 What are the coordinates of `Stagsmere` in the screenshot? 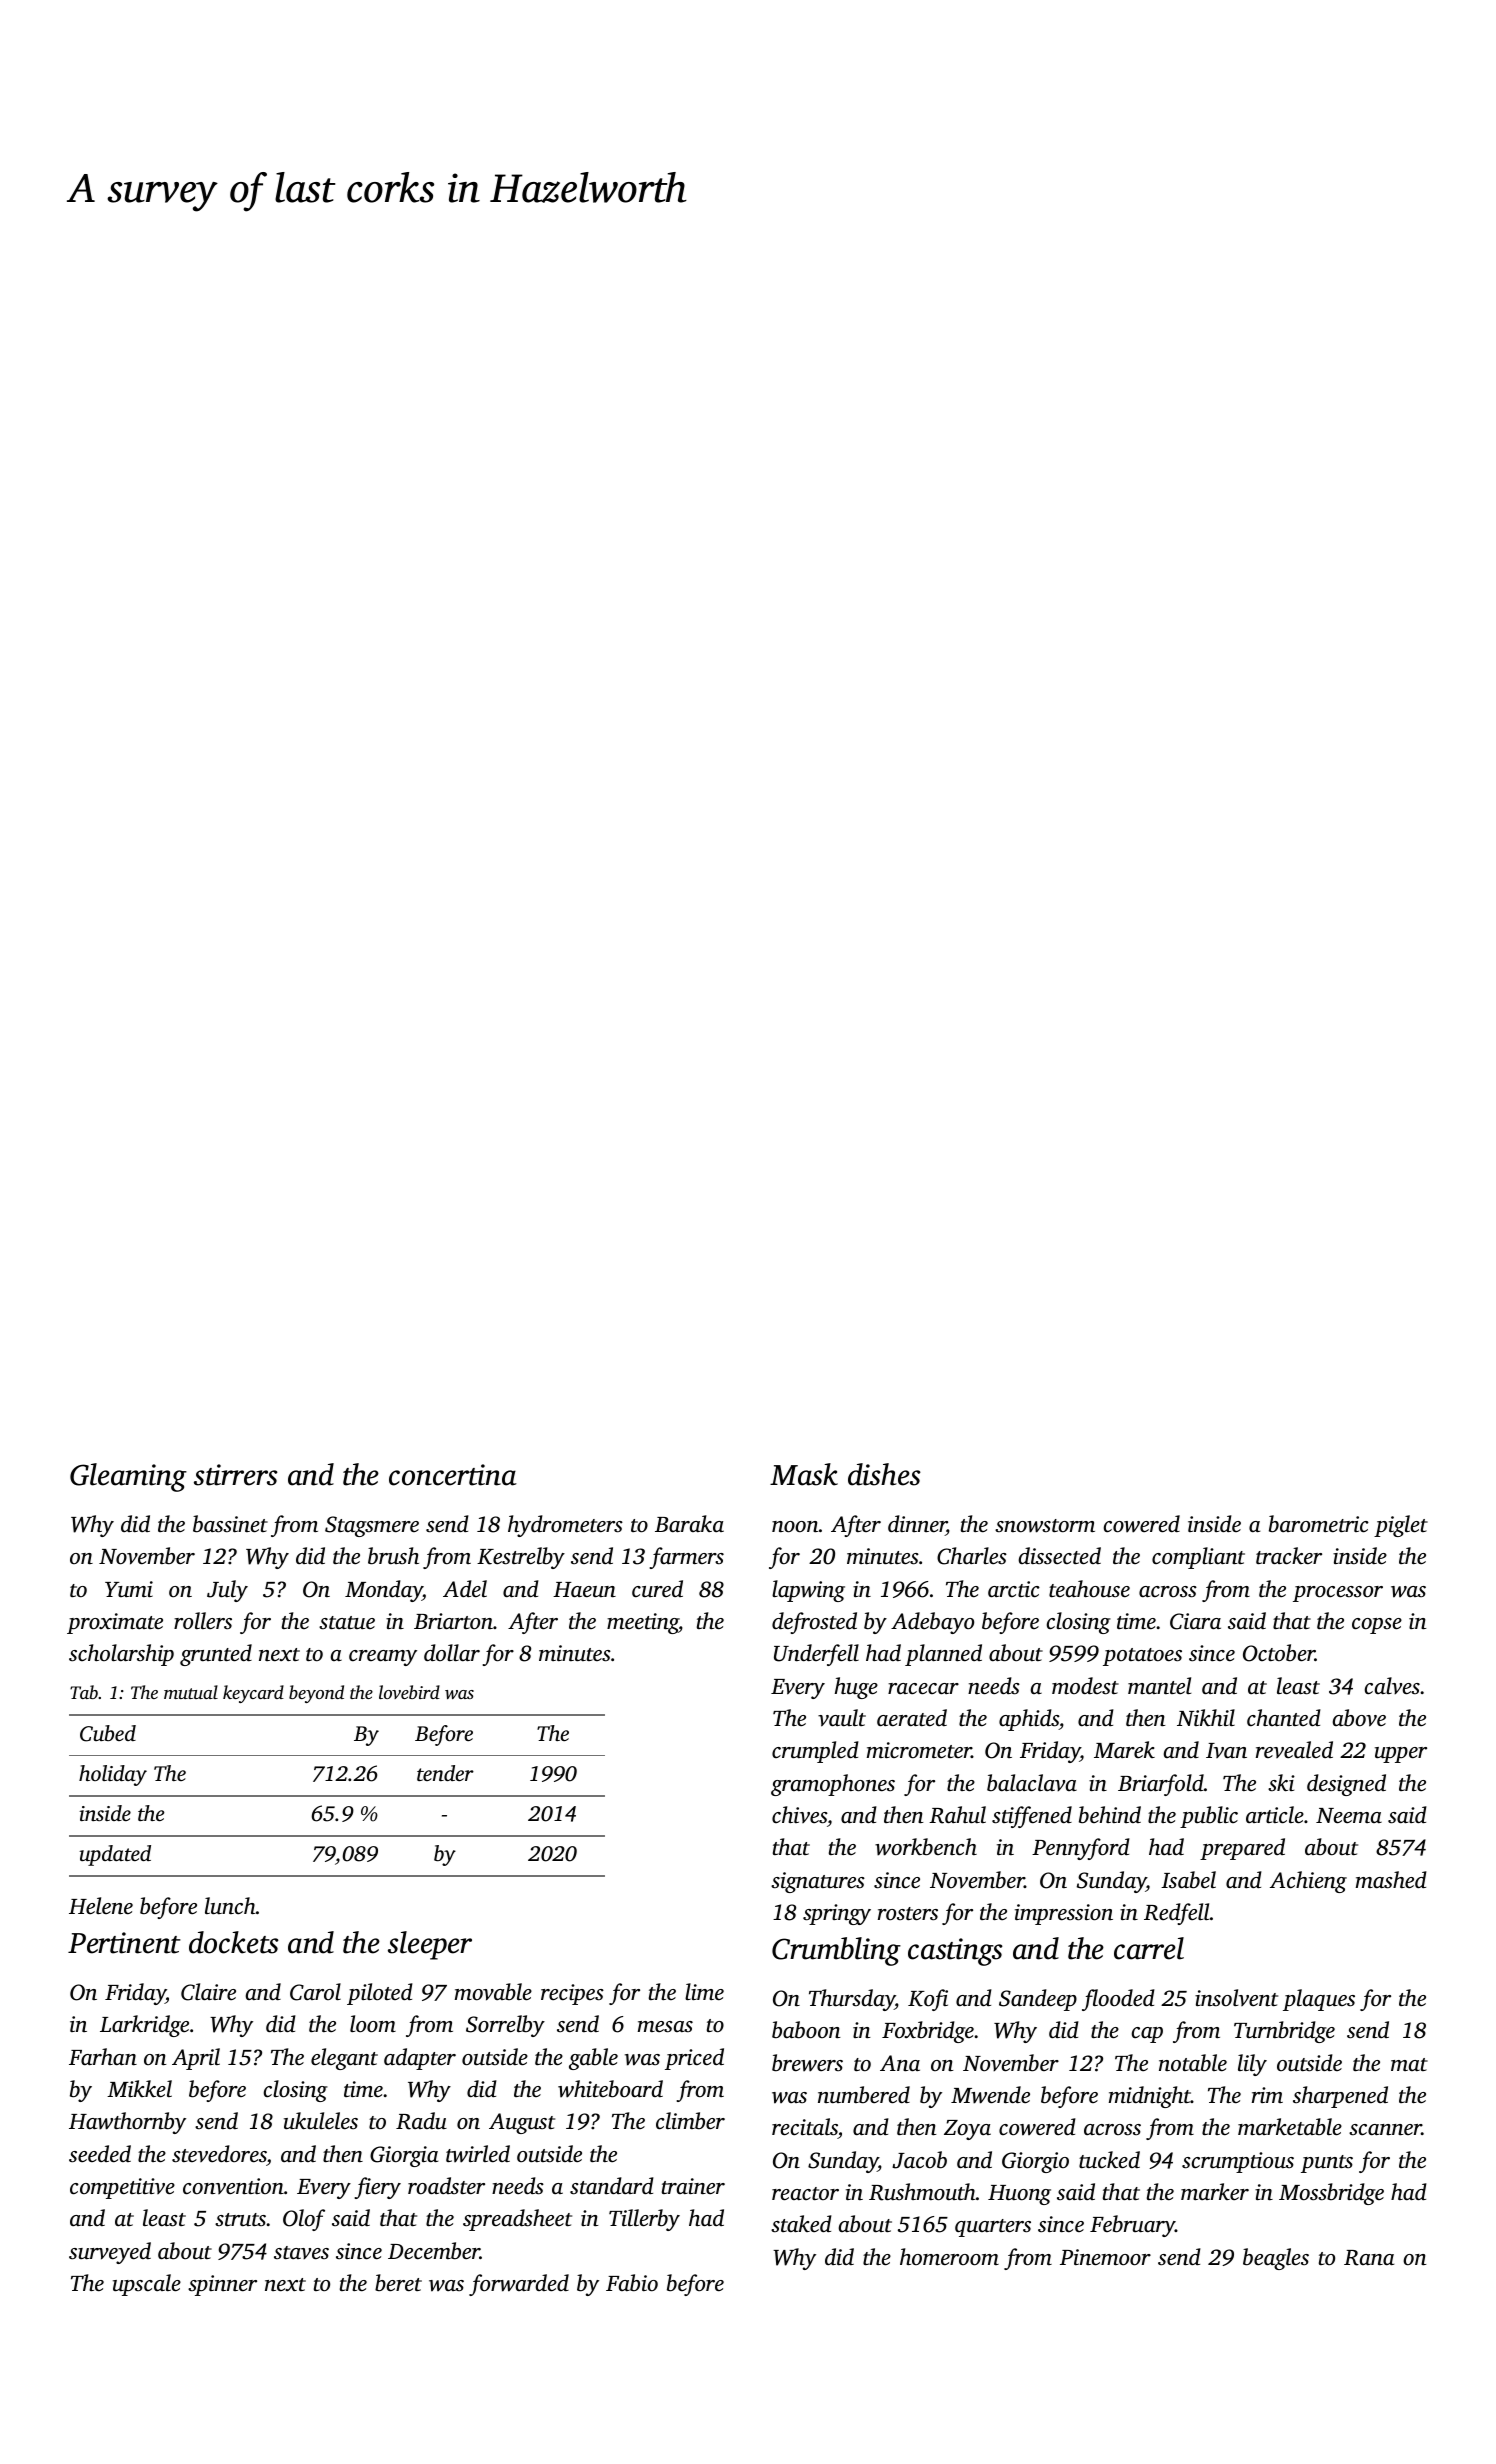 It's located at (372, 1526).
